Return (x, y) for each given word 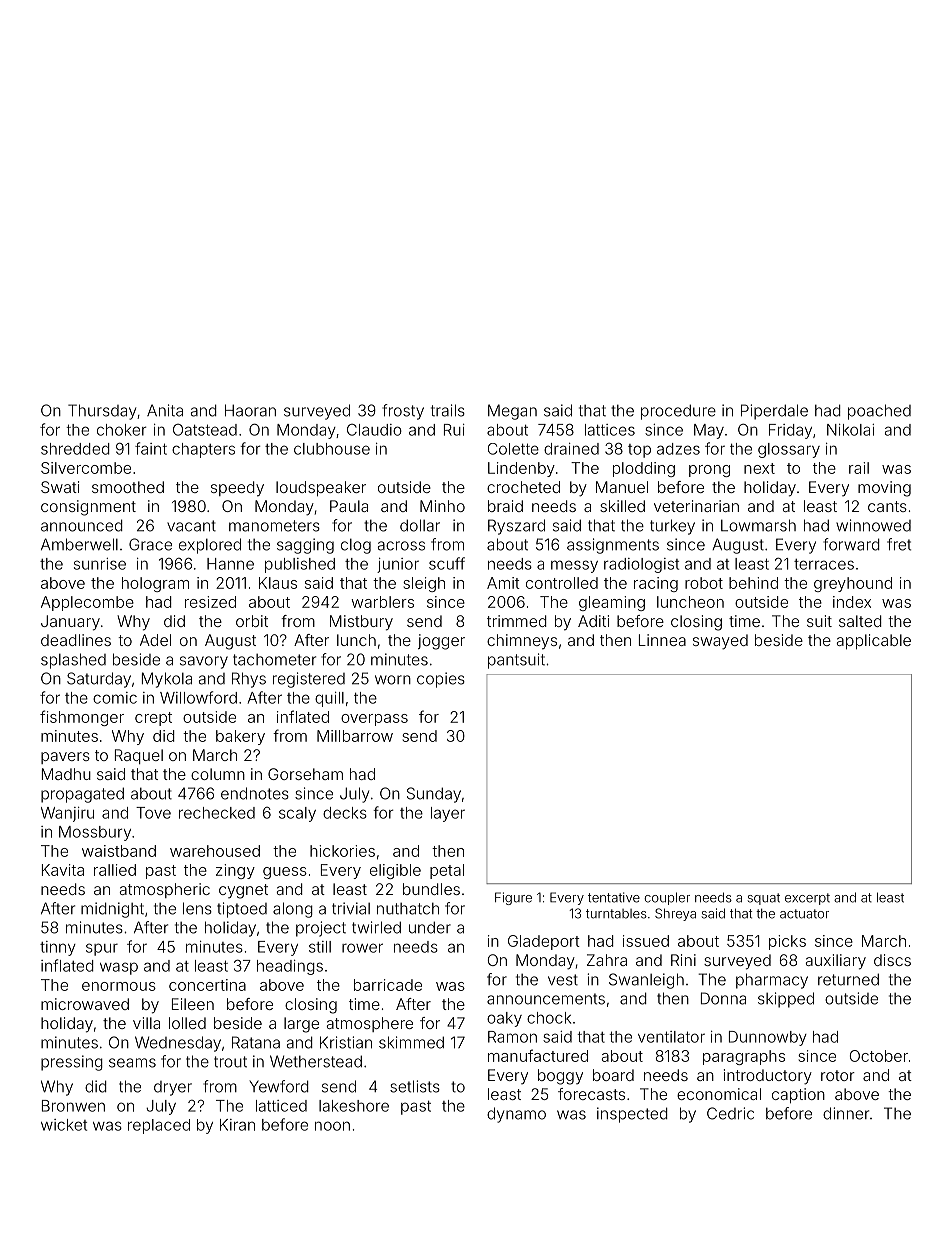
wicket (64, 1125)
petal (447, 871)
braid (505, 506)
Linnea (662, 640)
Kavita (63, 870)
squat (764, 899)
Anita (165, 410)
